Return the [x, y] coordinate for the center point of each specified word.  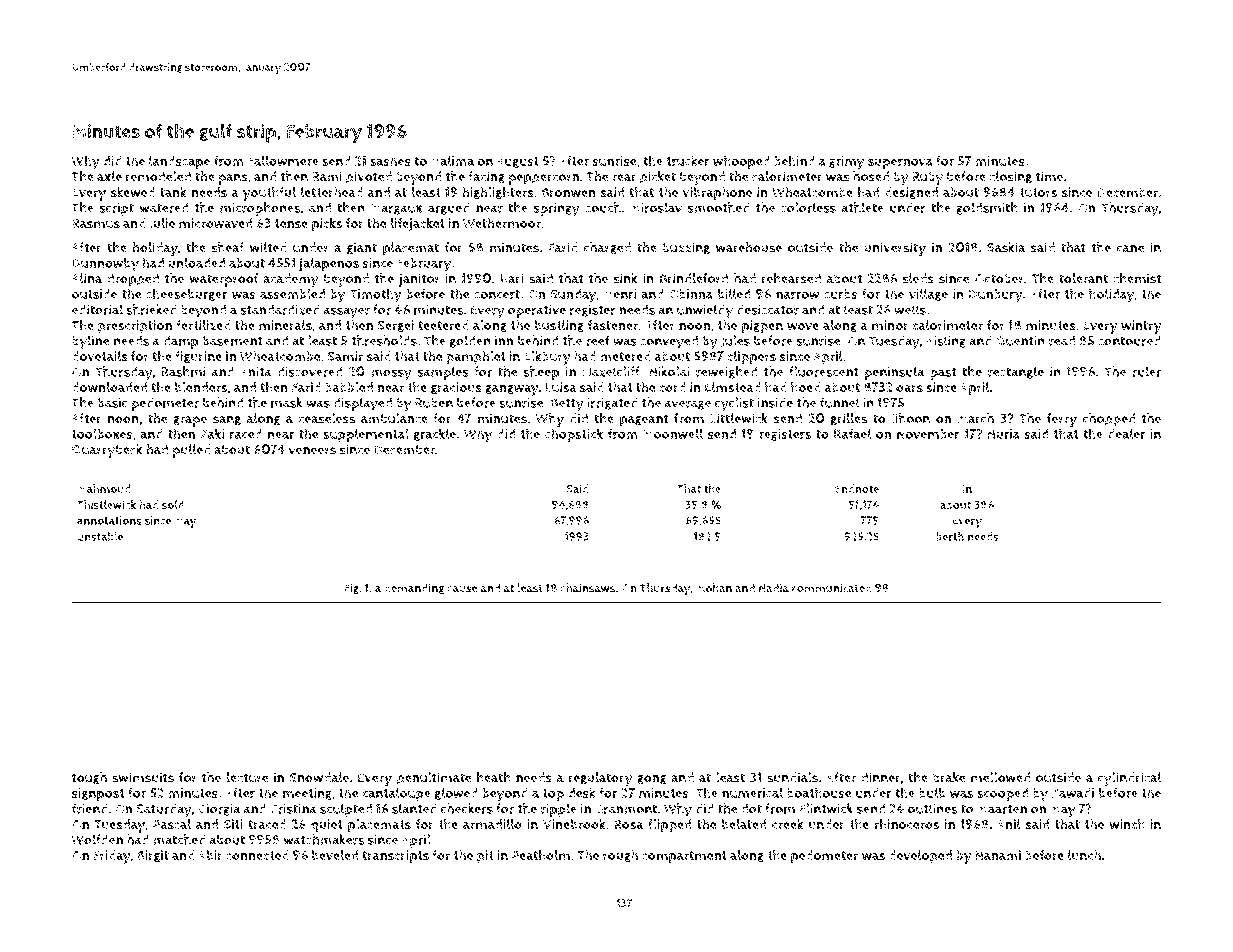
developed [920, 857]
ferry [1062, 420]
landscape [179, 162]
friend [90, 808]
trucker [688, 160]
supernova [900, 163]
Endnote [857, 488]
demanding [414, 588]
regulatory [600, 779]
